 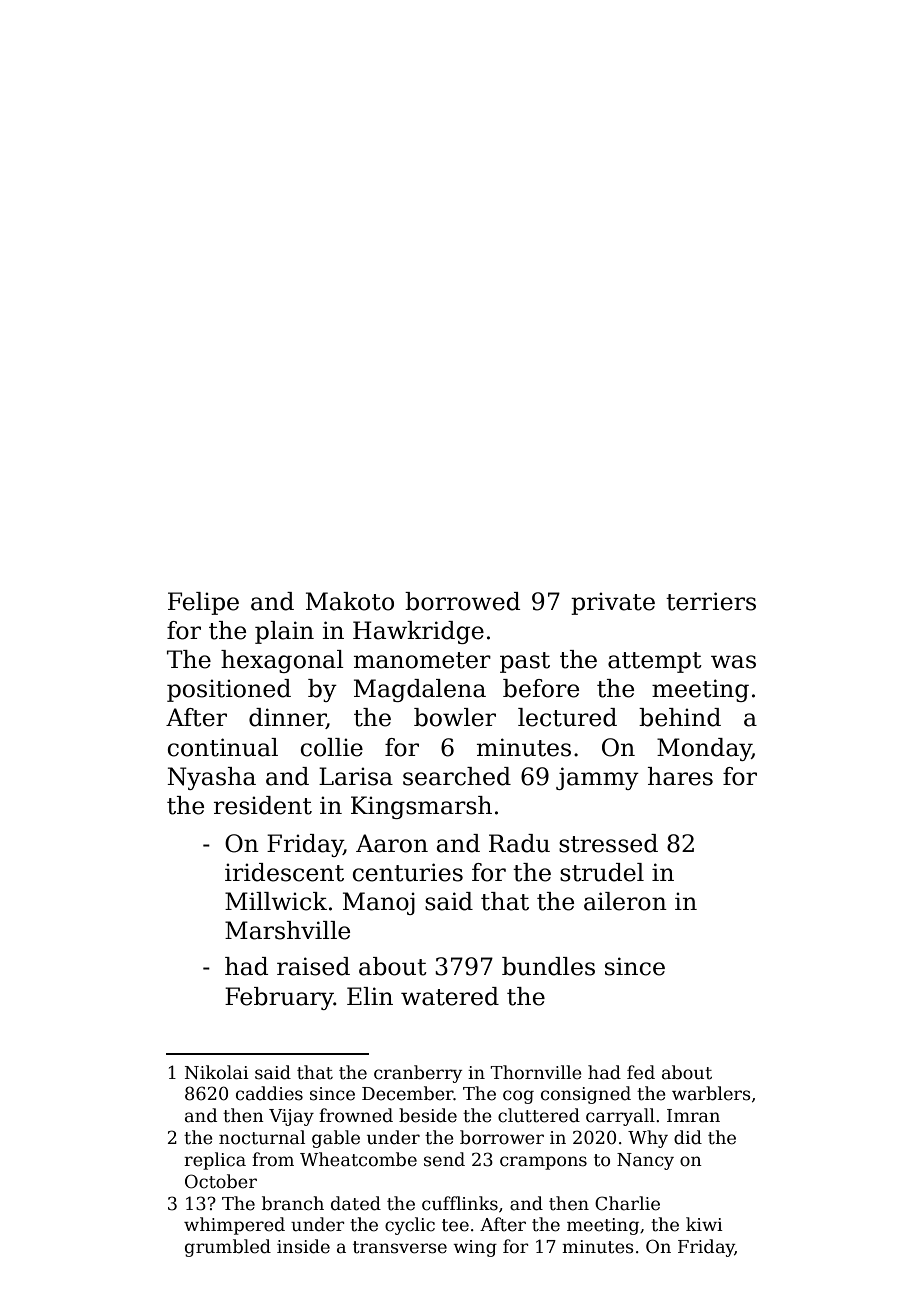 What do you see at coordinates (400, 1247) in the screenshot?
I see `transverse` at bounding box center [400, 1247].
